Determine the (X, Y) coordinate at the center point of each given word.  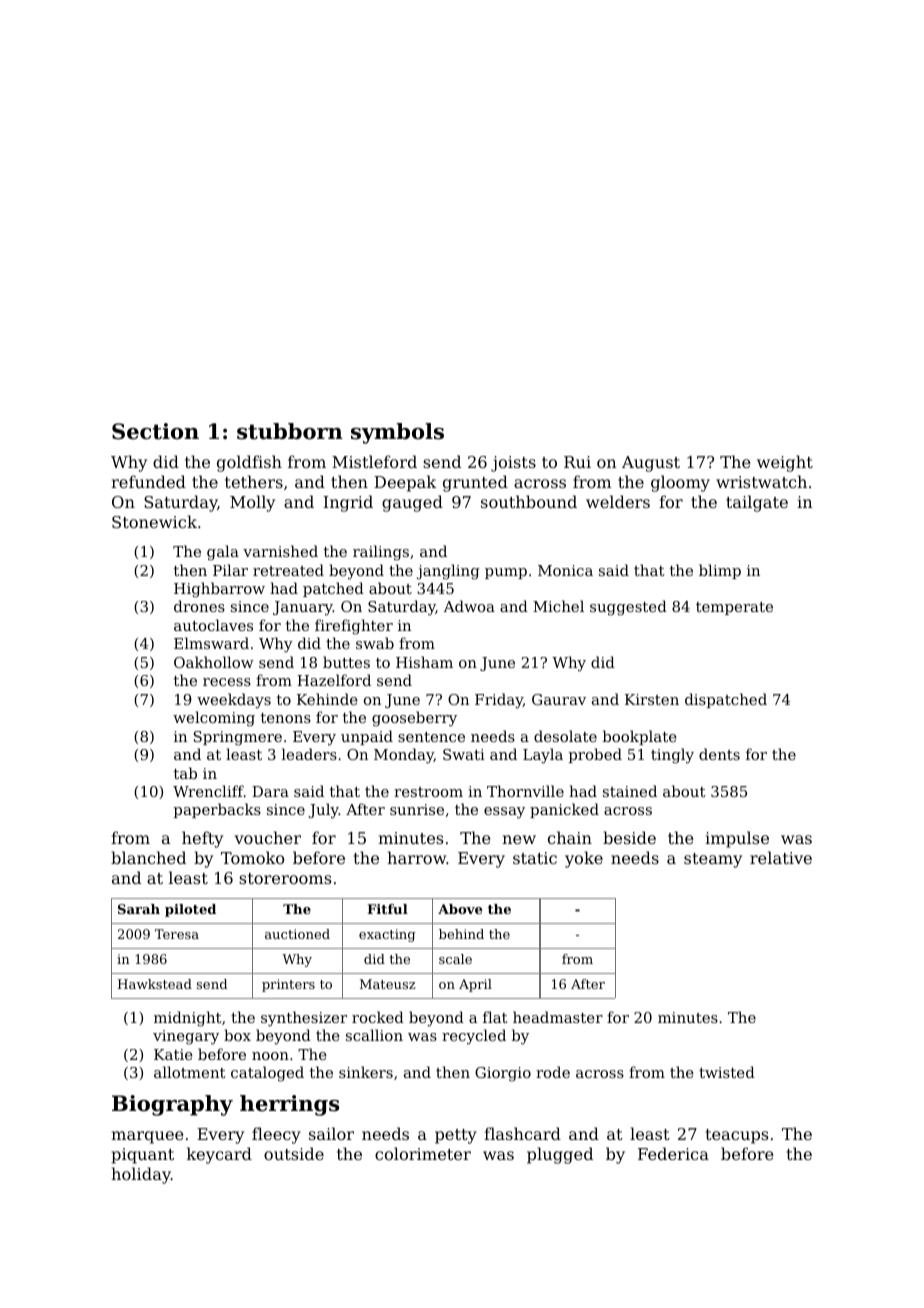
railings (381, 553)
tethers (254, 481)
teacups (737, 1136)
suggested (628, 608)
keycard (219, 1155)
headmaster (558, 1017)
